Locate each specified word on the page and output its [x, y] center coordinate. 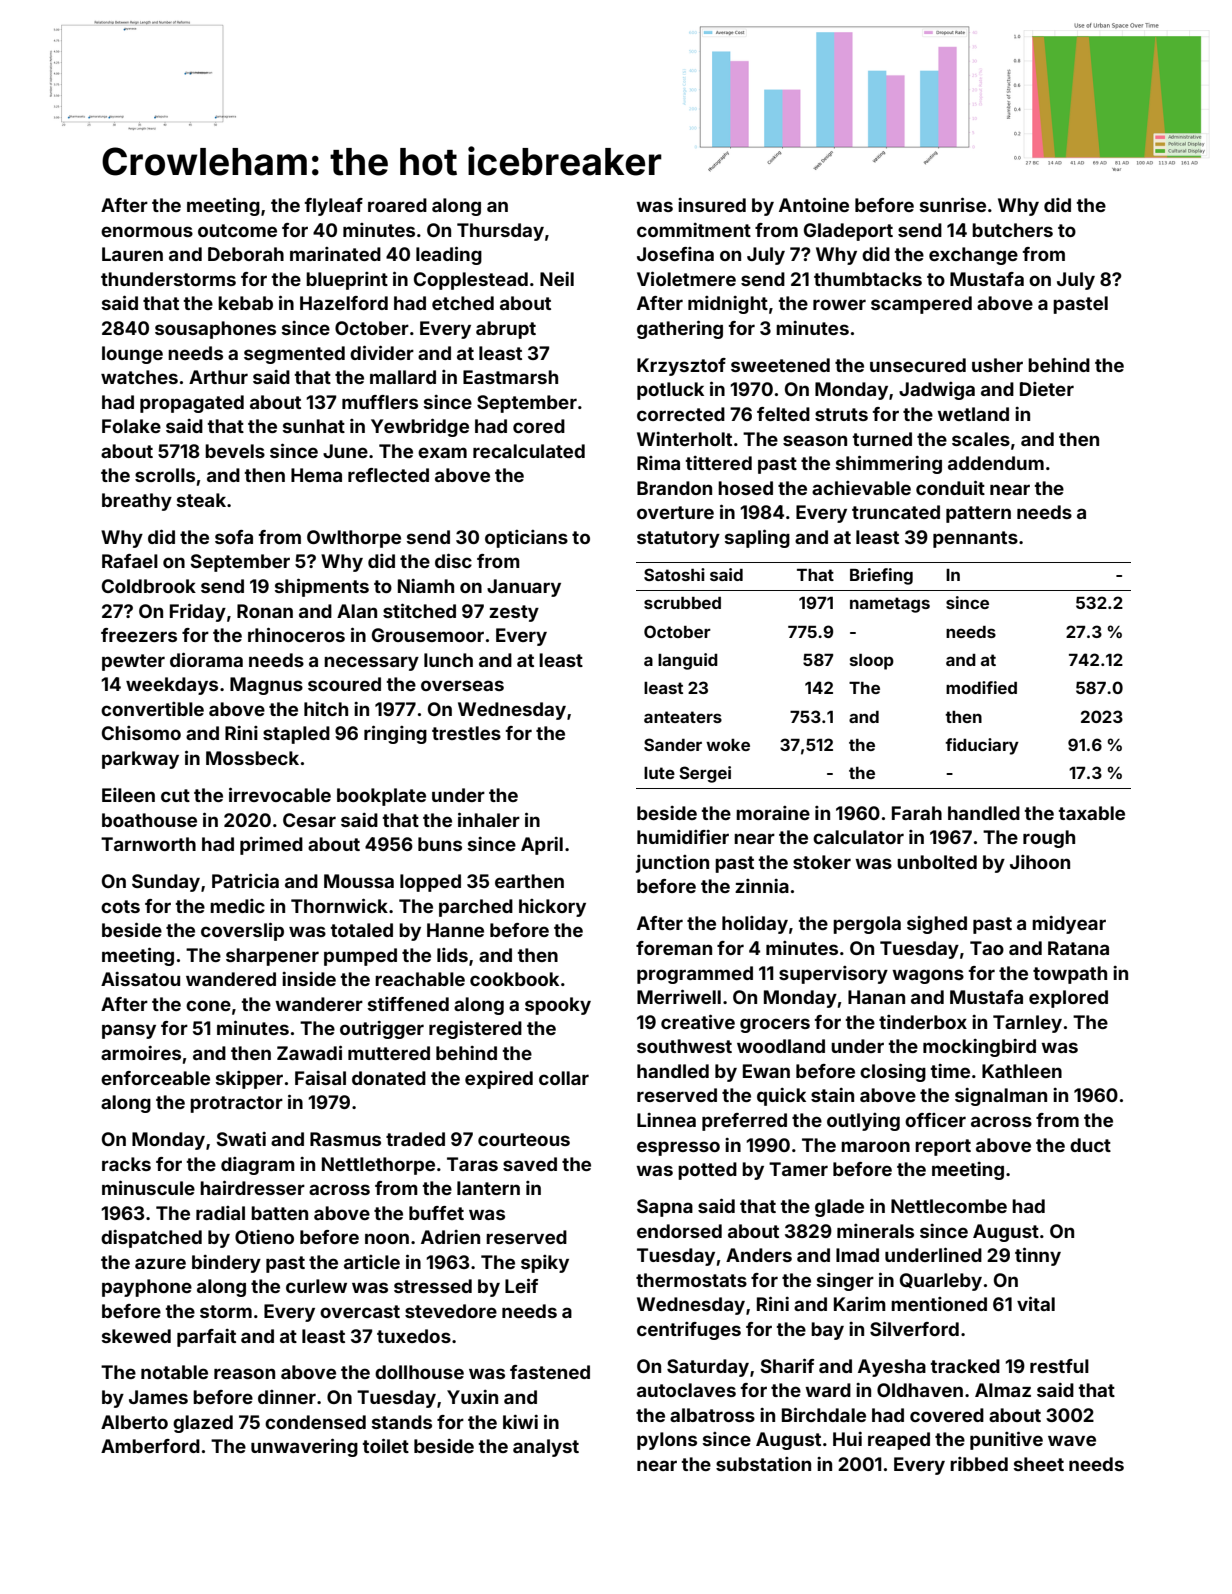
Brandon [674, 488]
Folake [131, 426]
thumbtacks [868, 279]
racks [126, 1164]
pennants [975, 539]
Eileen [128, 795]
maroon [875, 1146]
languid [688, 661]
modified [981, 687]
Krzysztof [681, 367]
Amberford [150, 1446]
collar [564, 1078]
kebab [245, 303]
